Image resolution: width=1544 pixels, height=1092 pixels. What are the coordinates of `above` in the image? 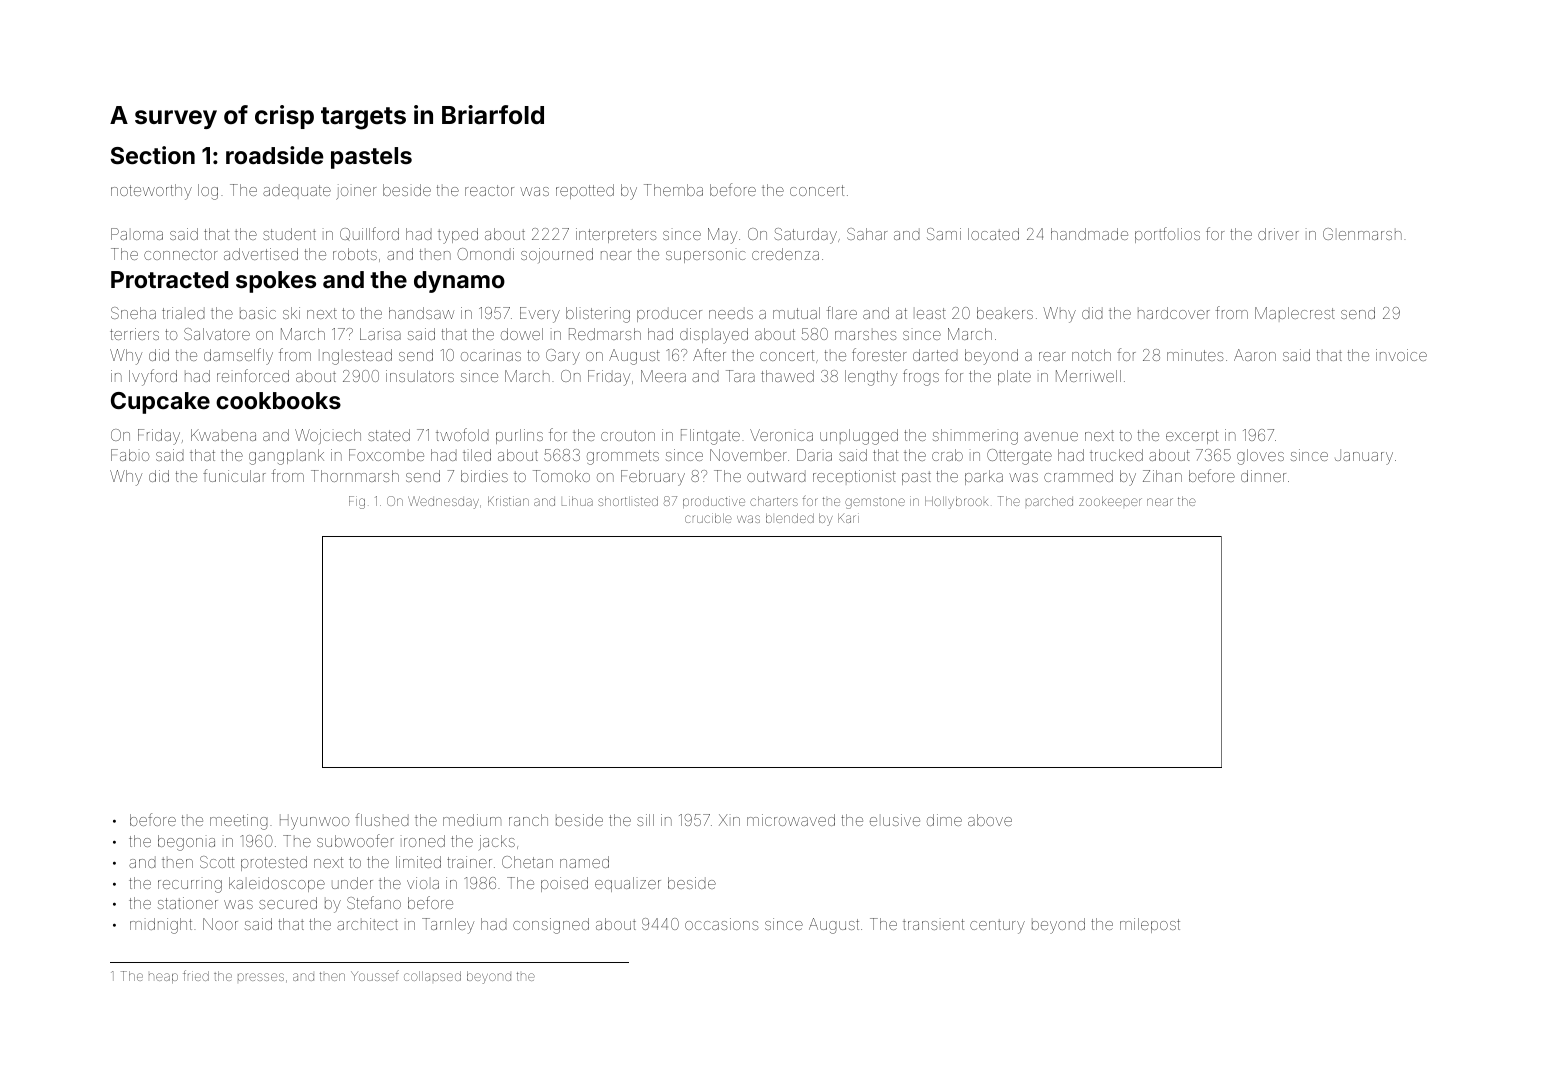 It's located at (990, 820).
